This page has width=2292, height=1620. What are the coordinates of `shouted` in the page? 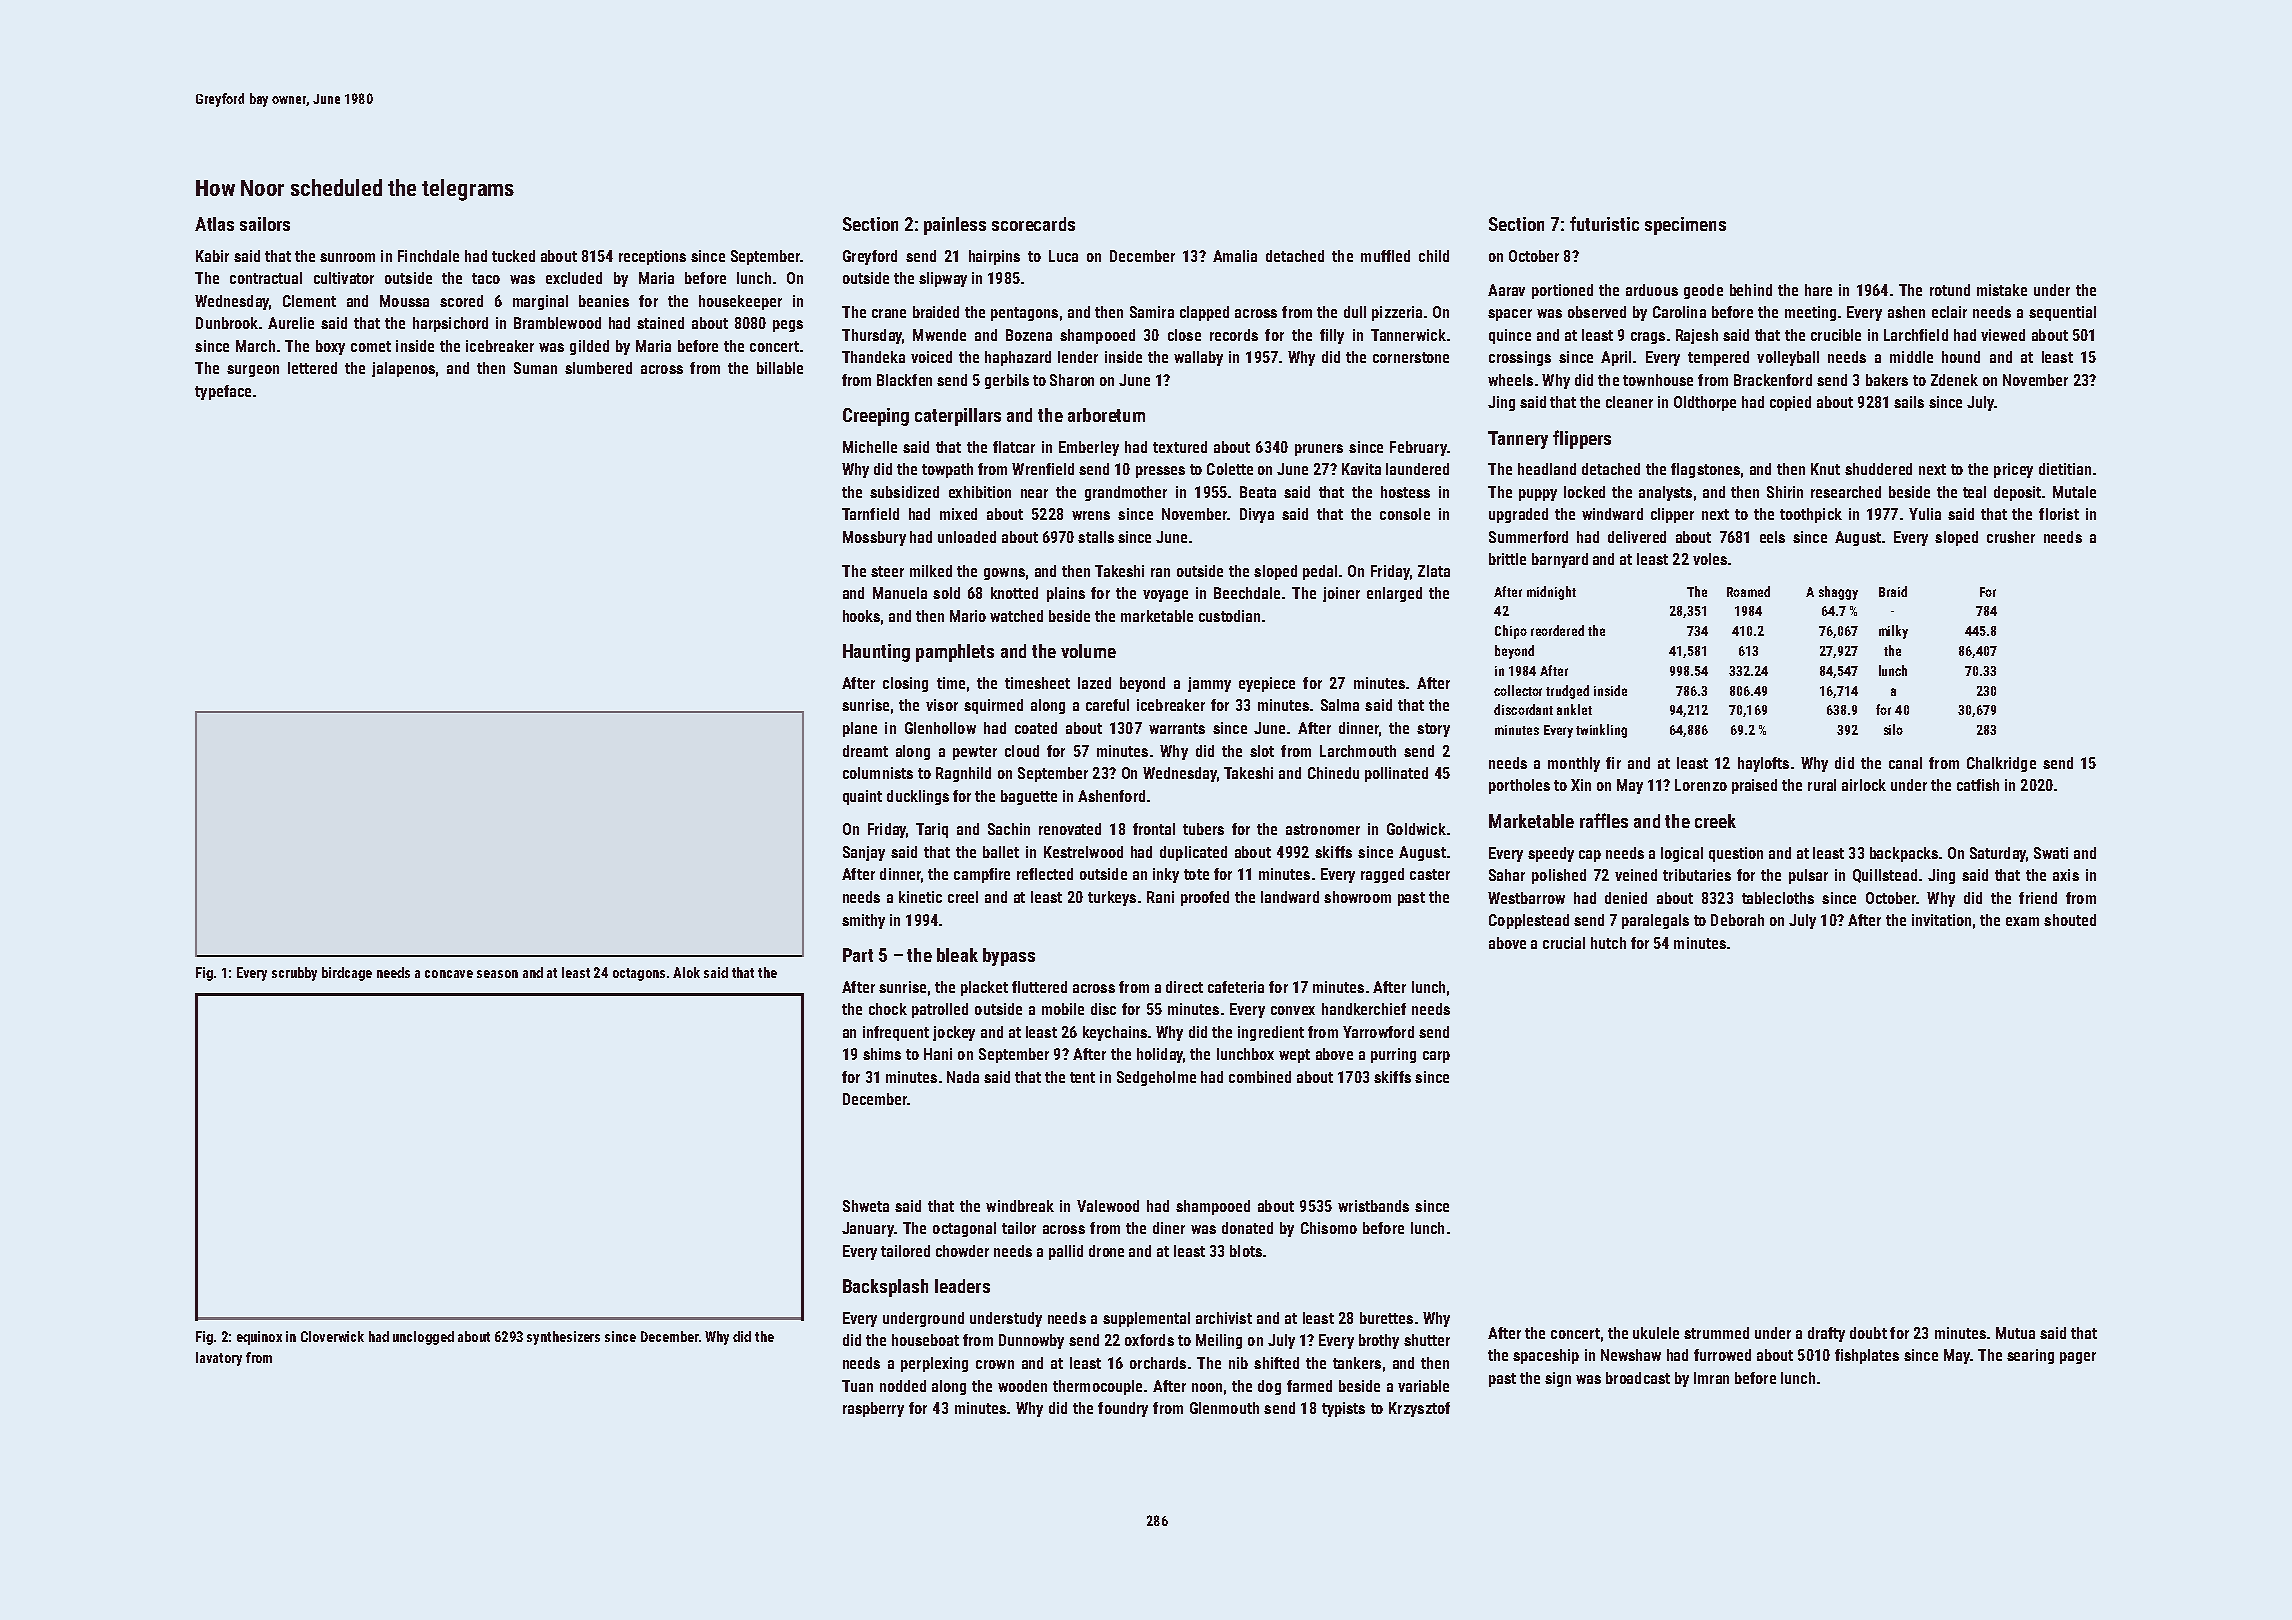 It's located at (2070, 920).
